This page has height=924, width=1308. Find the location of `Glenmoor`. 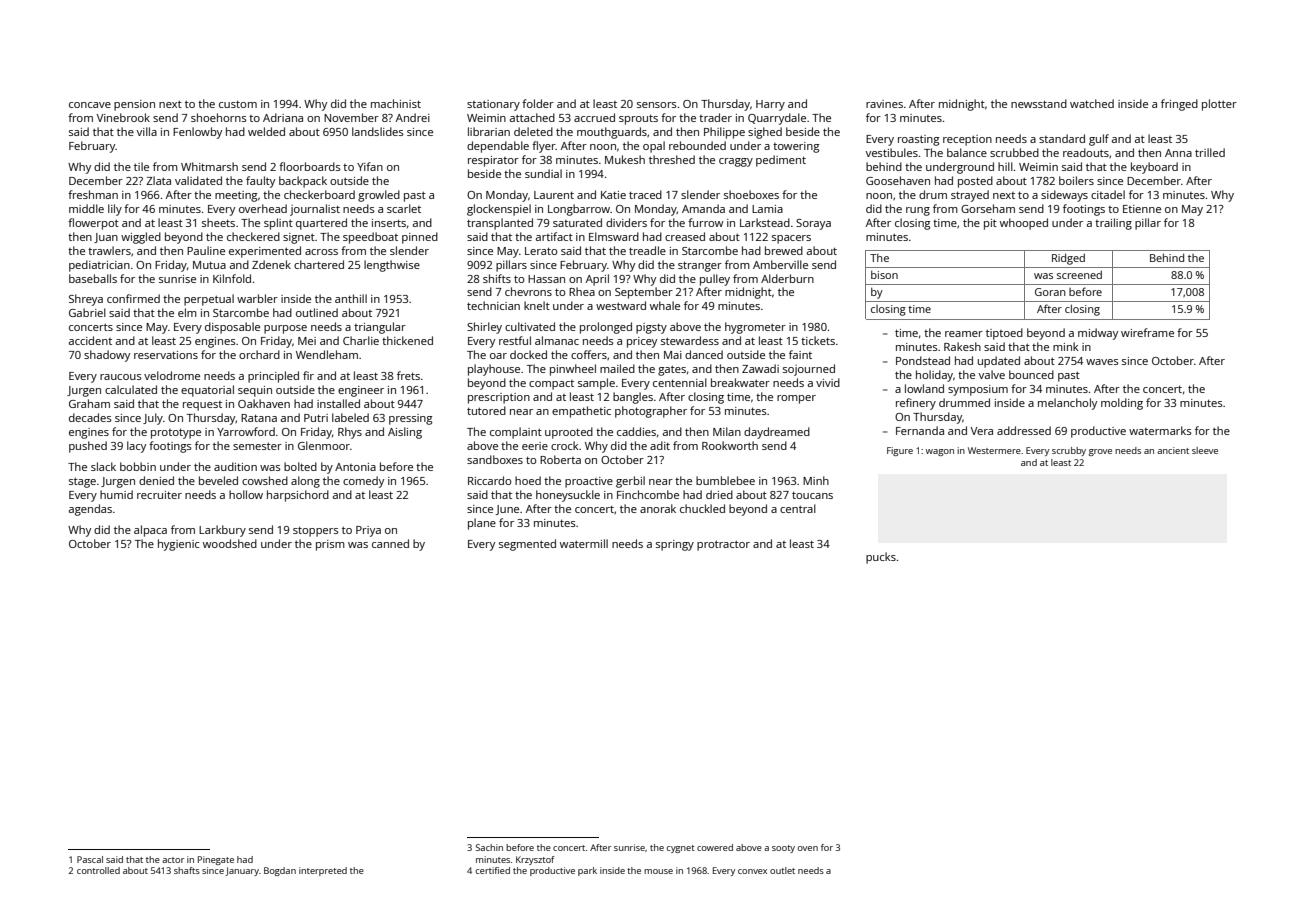

Glenmoor is located at coordinates (324, 445).
